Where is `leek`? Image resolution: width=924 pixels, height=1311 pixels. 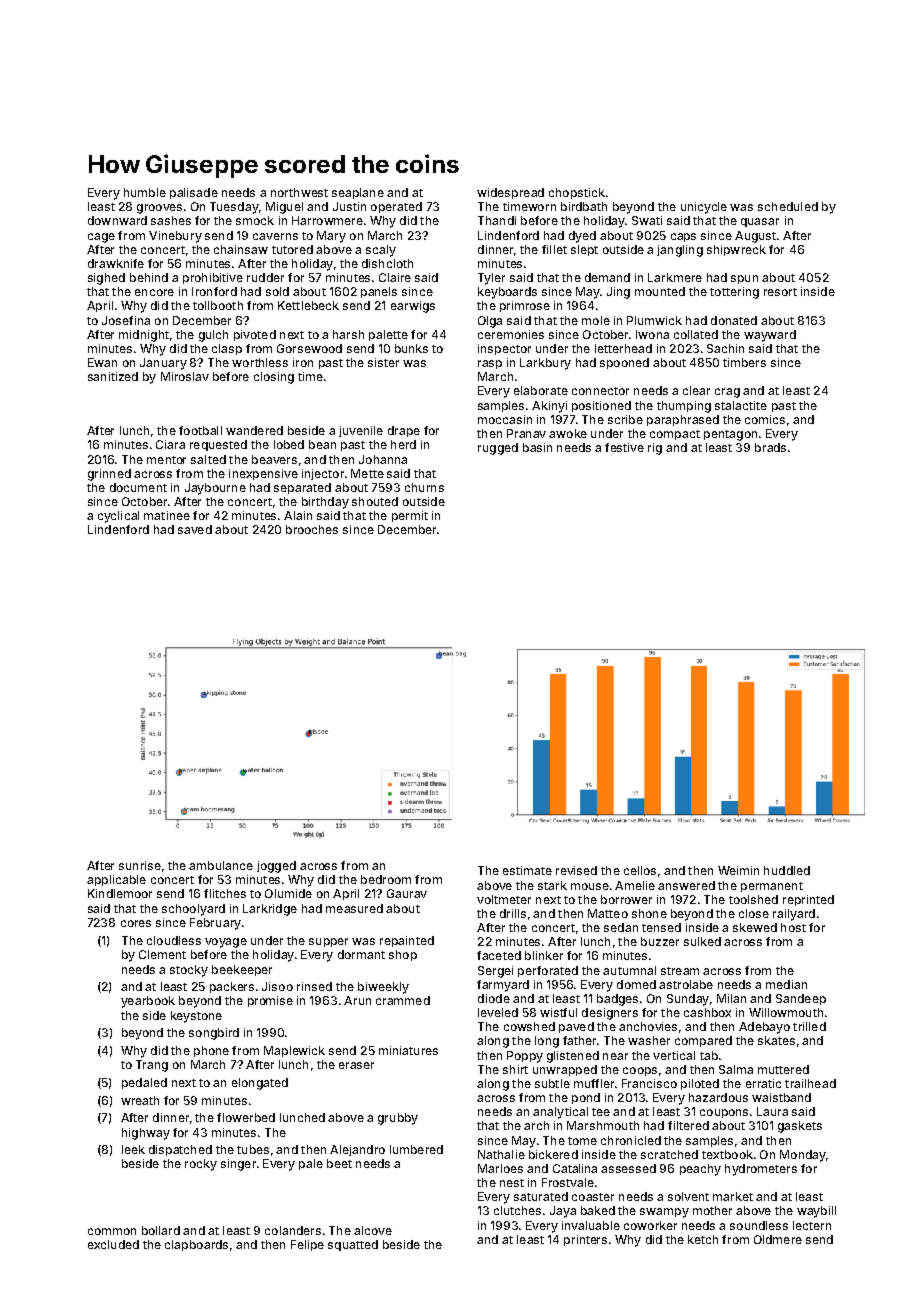 leek is located at coordinates (133, 1149).
